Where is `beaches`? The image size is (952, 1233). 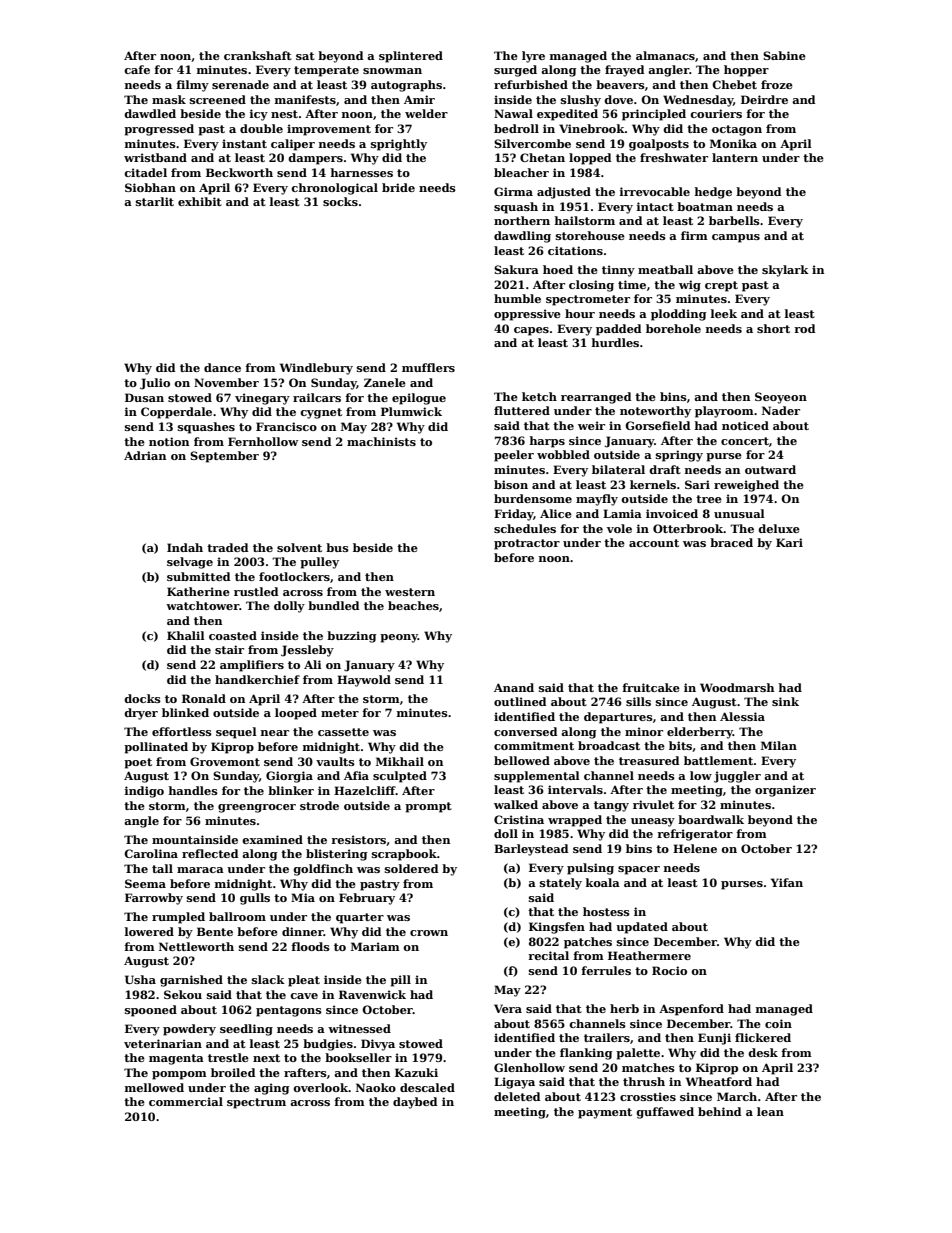 beaches is located at coordinates (413, 605).
